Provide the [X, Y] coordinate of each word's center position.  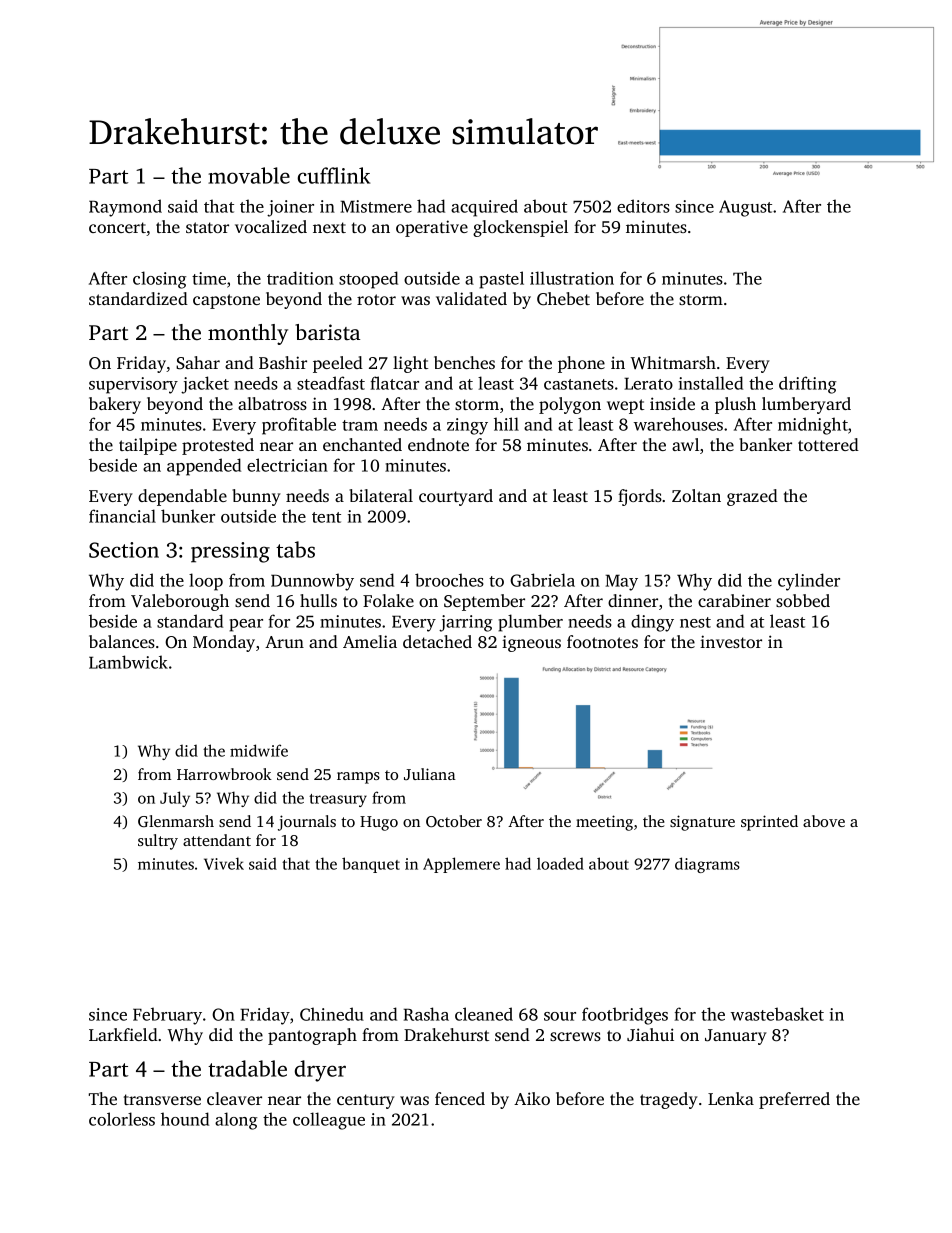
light [410, 364]
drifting [807, 385]
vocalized [271, 226]
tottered [828, 444]
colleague [329, 1121]
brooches [449, 580]
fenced [460, 1098]
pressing [230, 552]
